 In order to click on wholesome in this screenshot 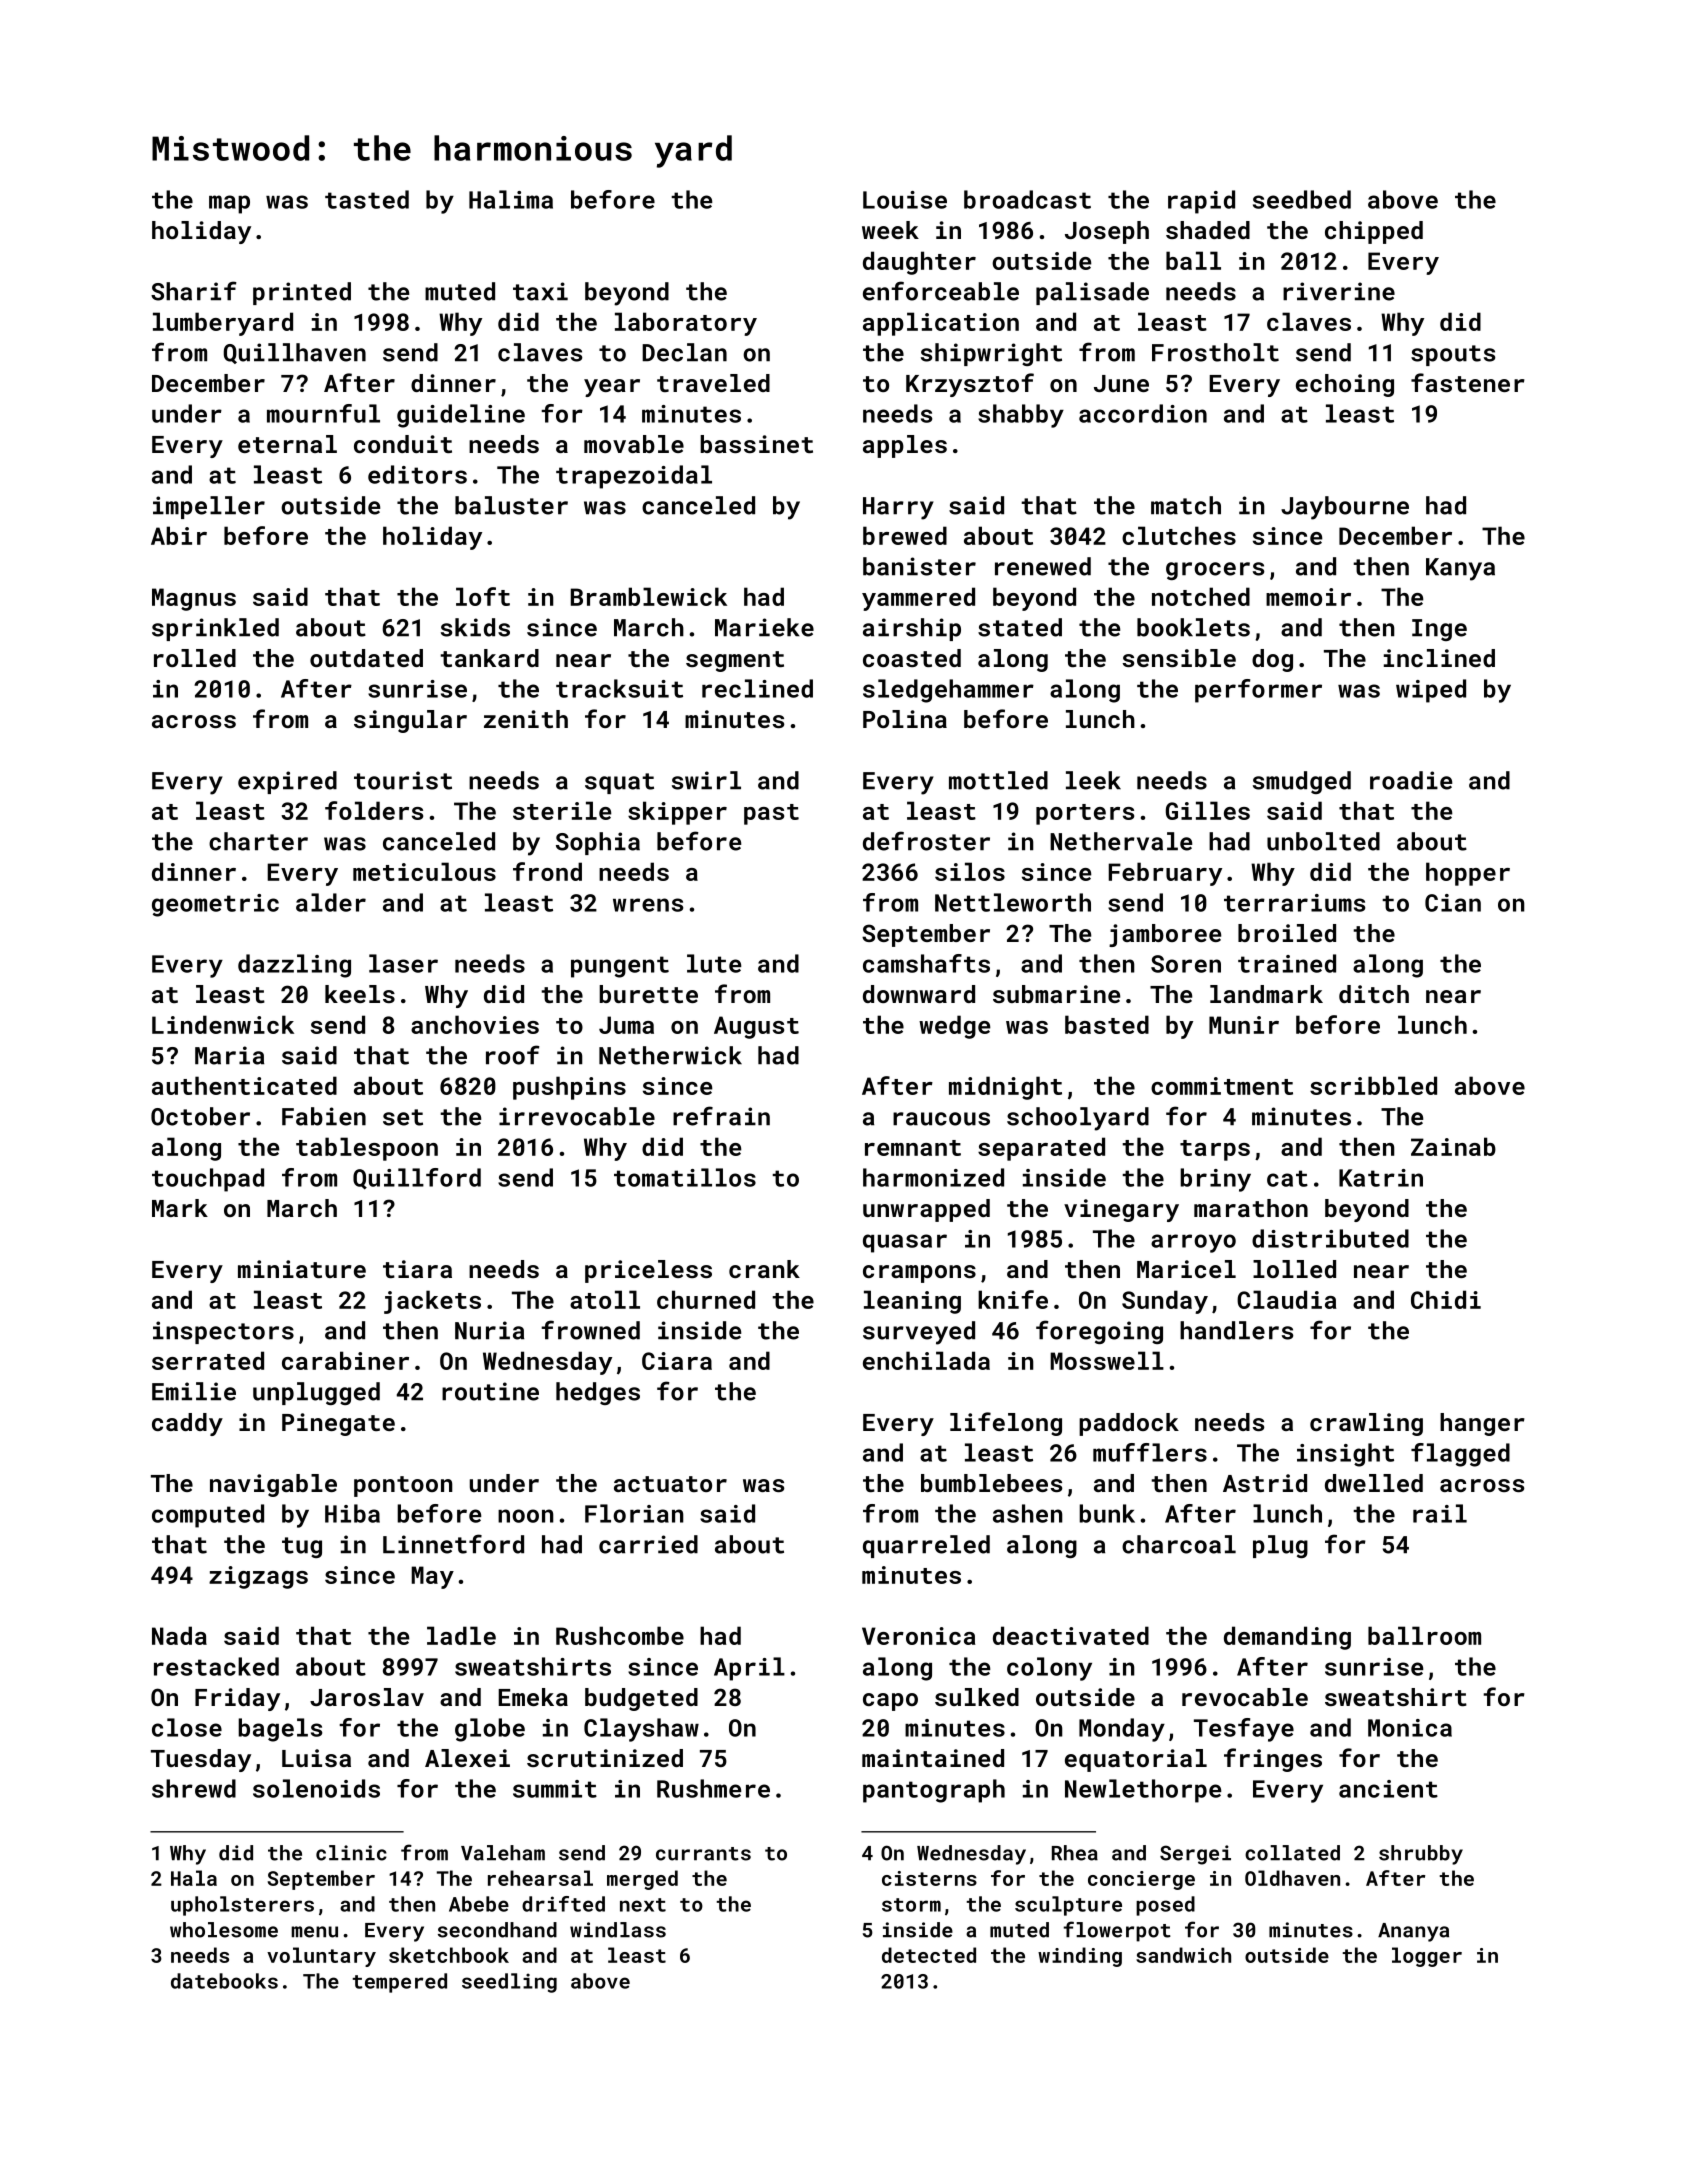, I will do `click(224, 1930)`.
